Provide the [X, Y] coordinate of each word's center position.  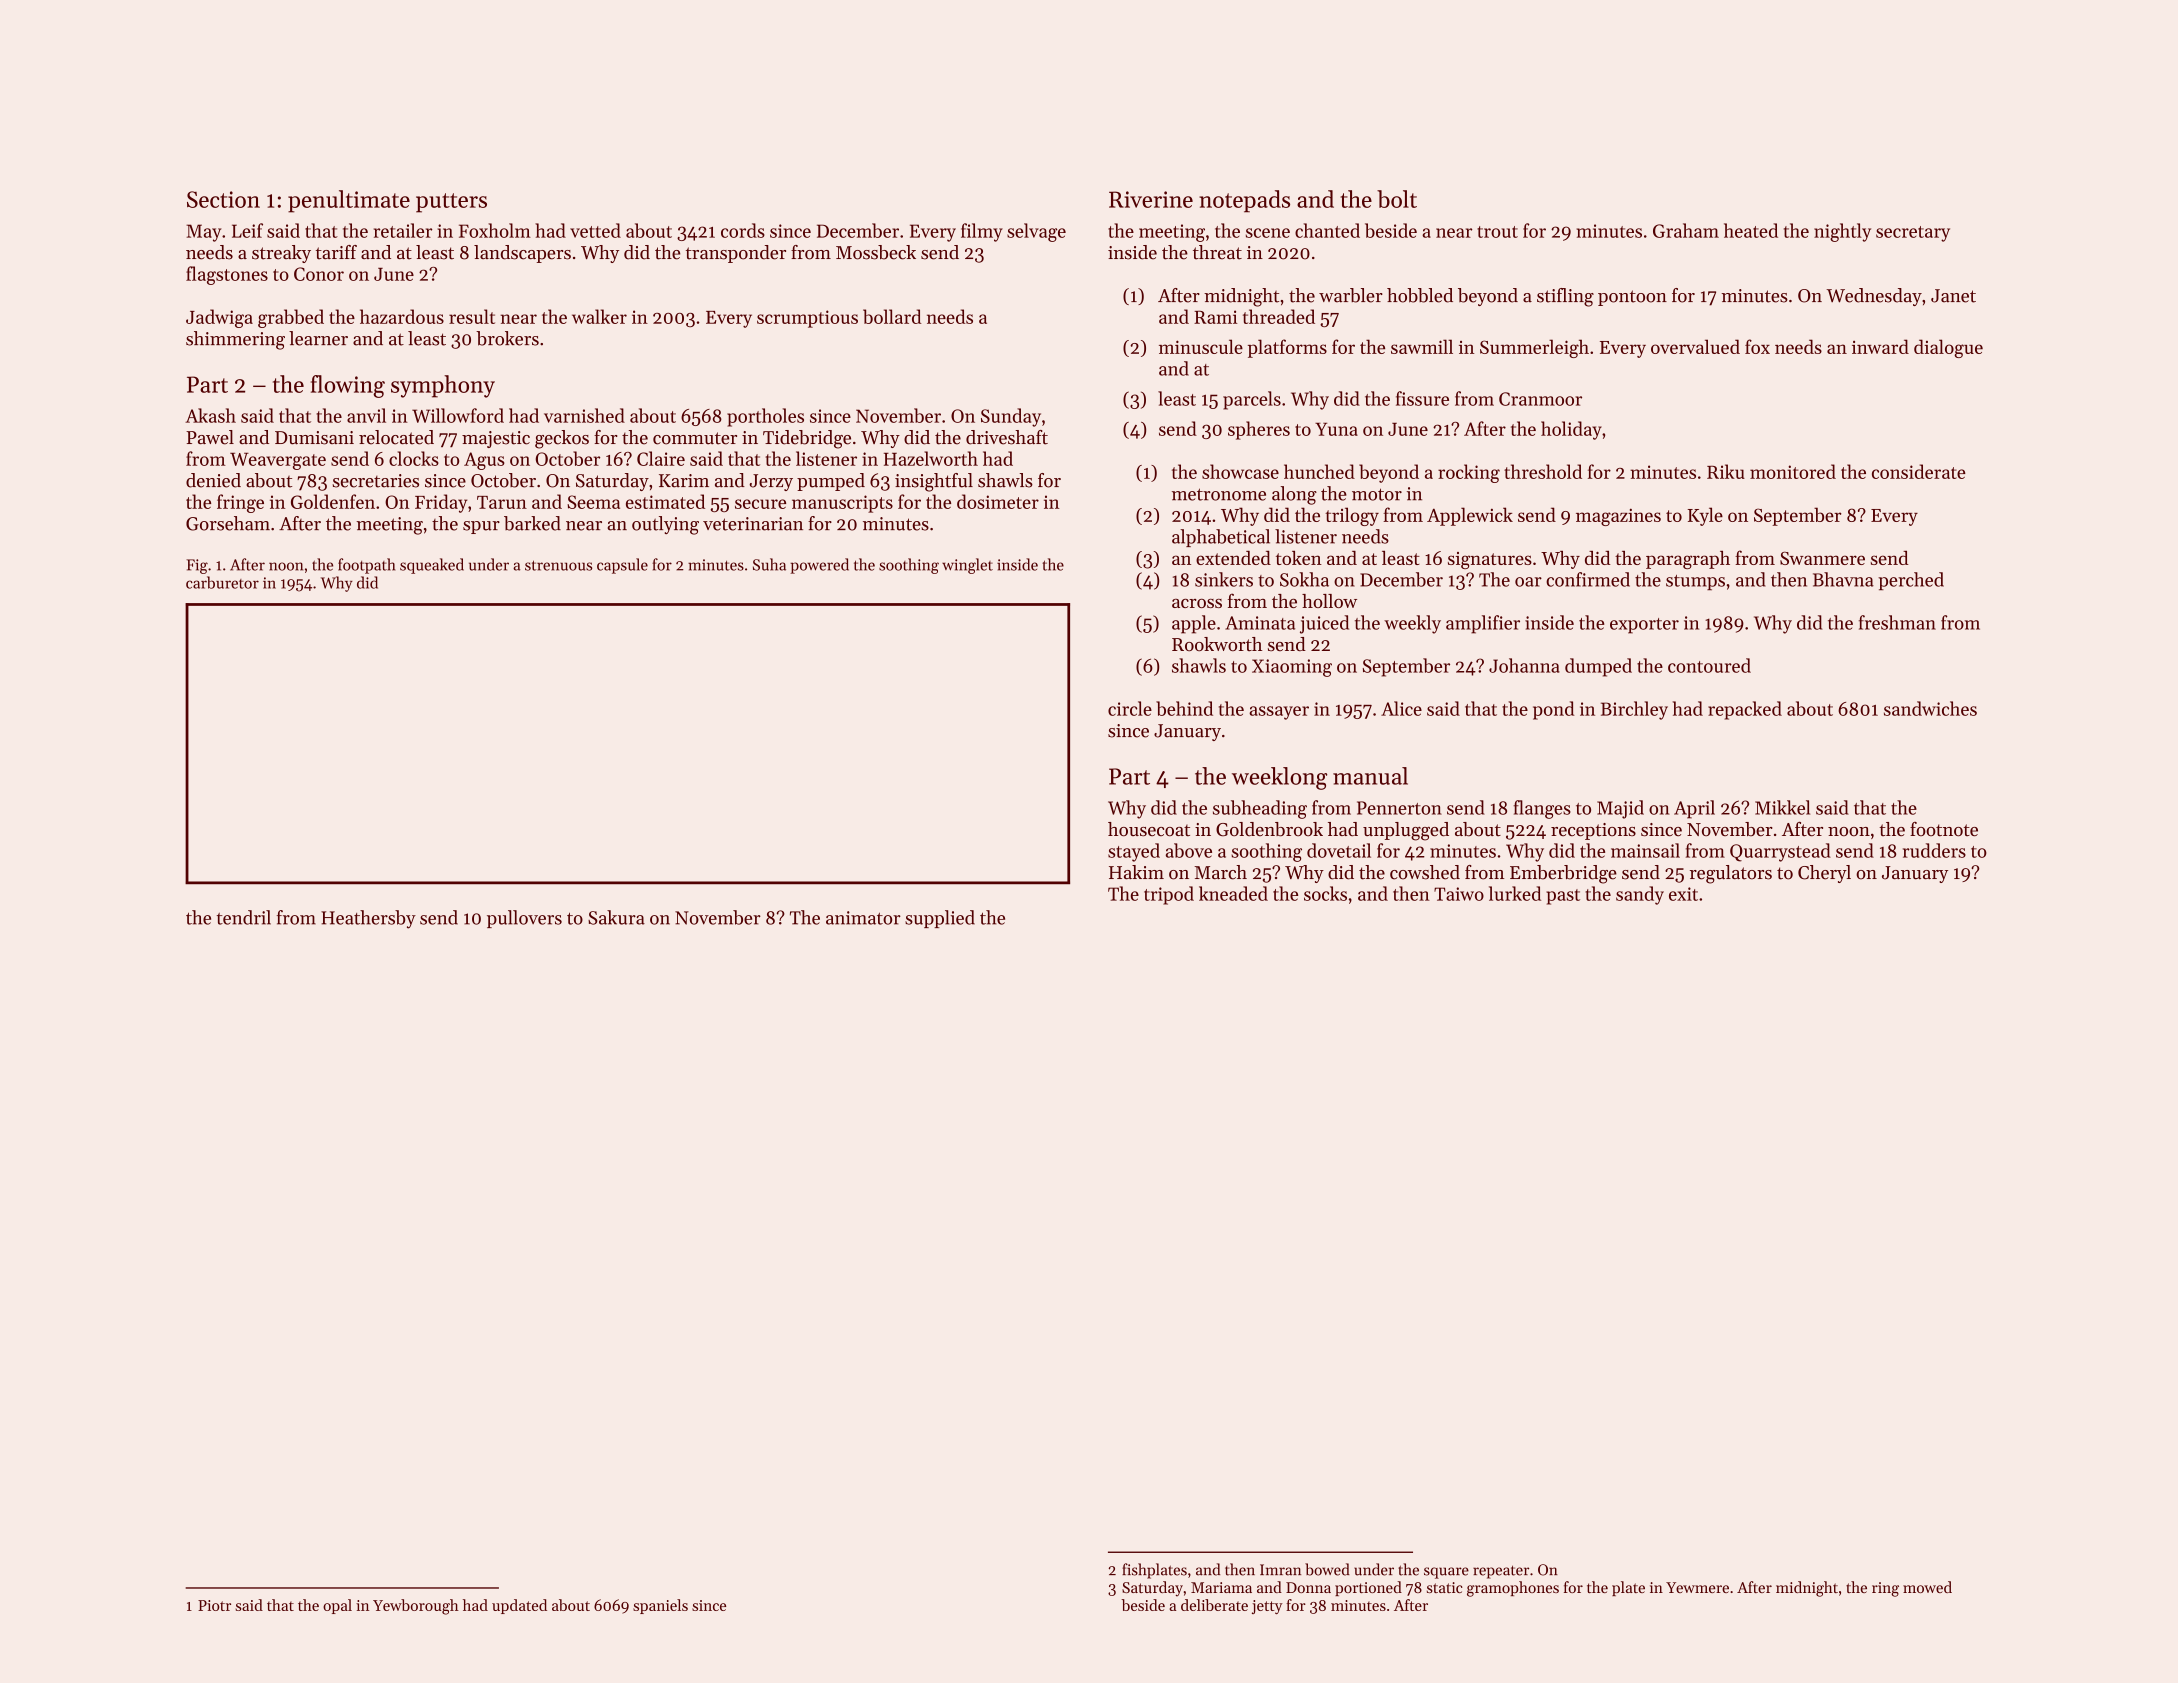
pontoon [1632, 298]
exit [1683, 894]
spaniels [660, 1606]
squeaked [432, 566]
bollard [892, 316]
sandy [1640, 895]
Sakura [616, 917]
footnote [1944, 829]
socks [1325, 893]
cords [743, 230]
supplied [940, 919]
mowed [1927, 1587]
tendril [244, 917]
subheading [1260, 809]
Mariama [1221, 1587]
